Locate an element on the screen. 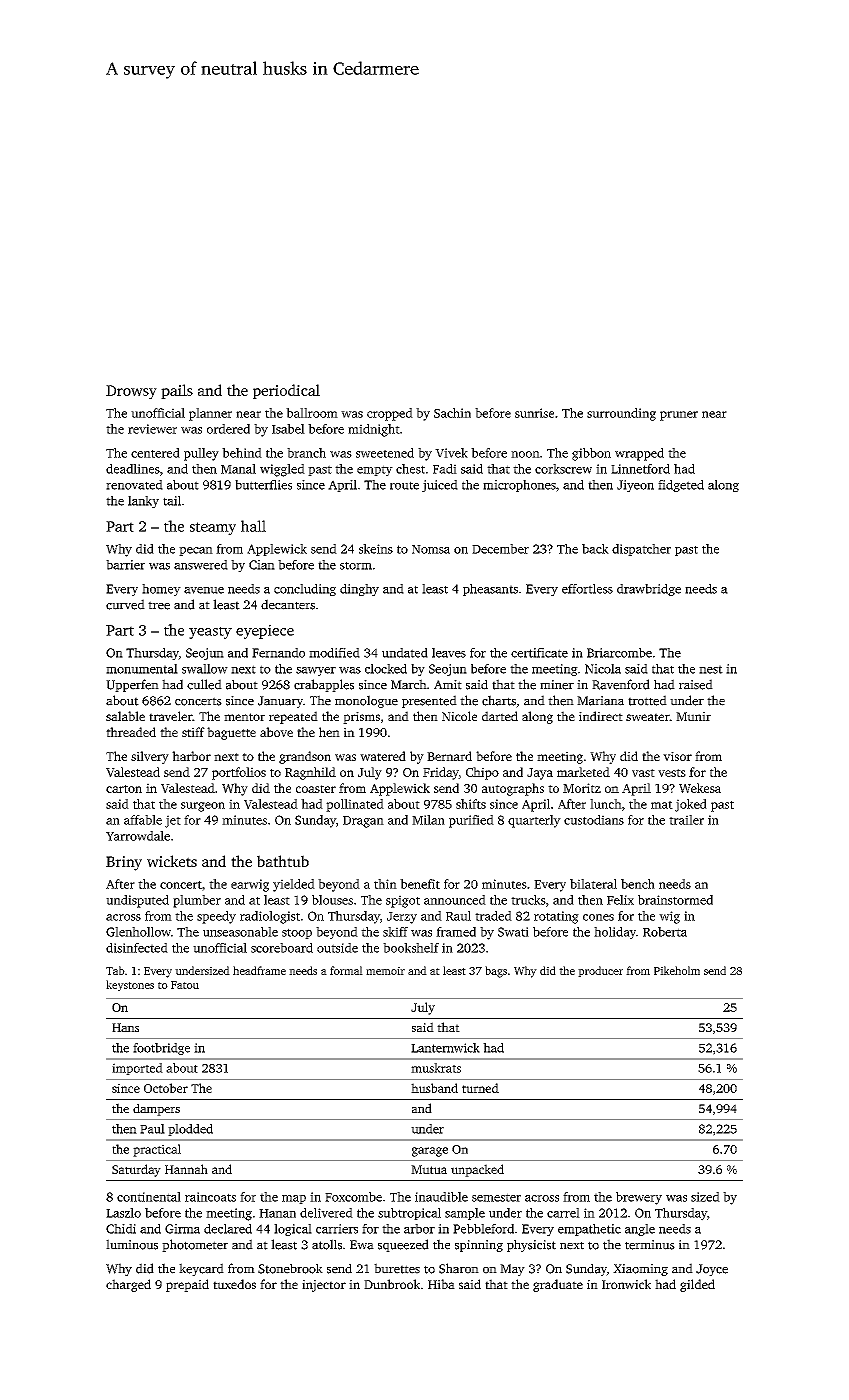 Image resolution: width=849 pixels, height=1400 pixels. holiday is located at coordinates (615, 933).
